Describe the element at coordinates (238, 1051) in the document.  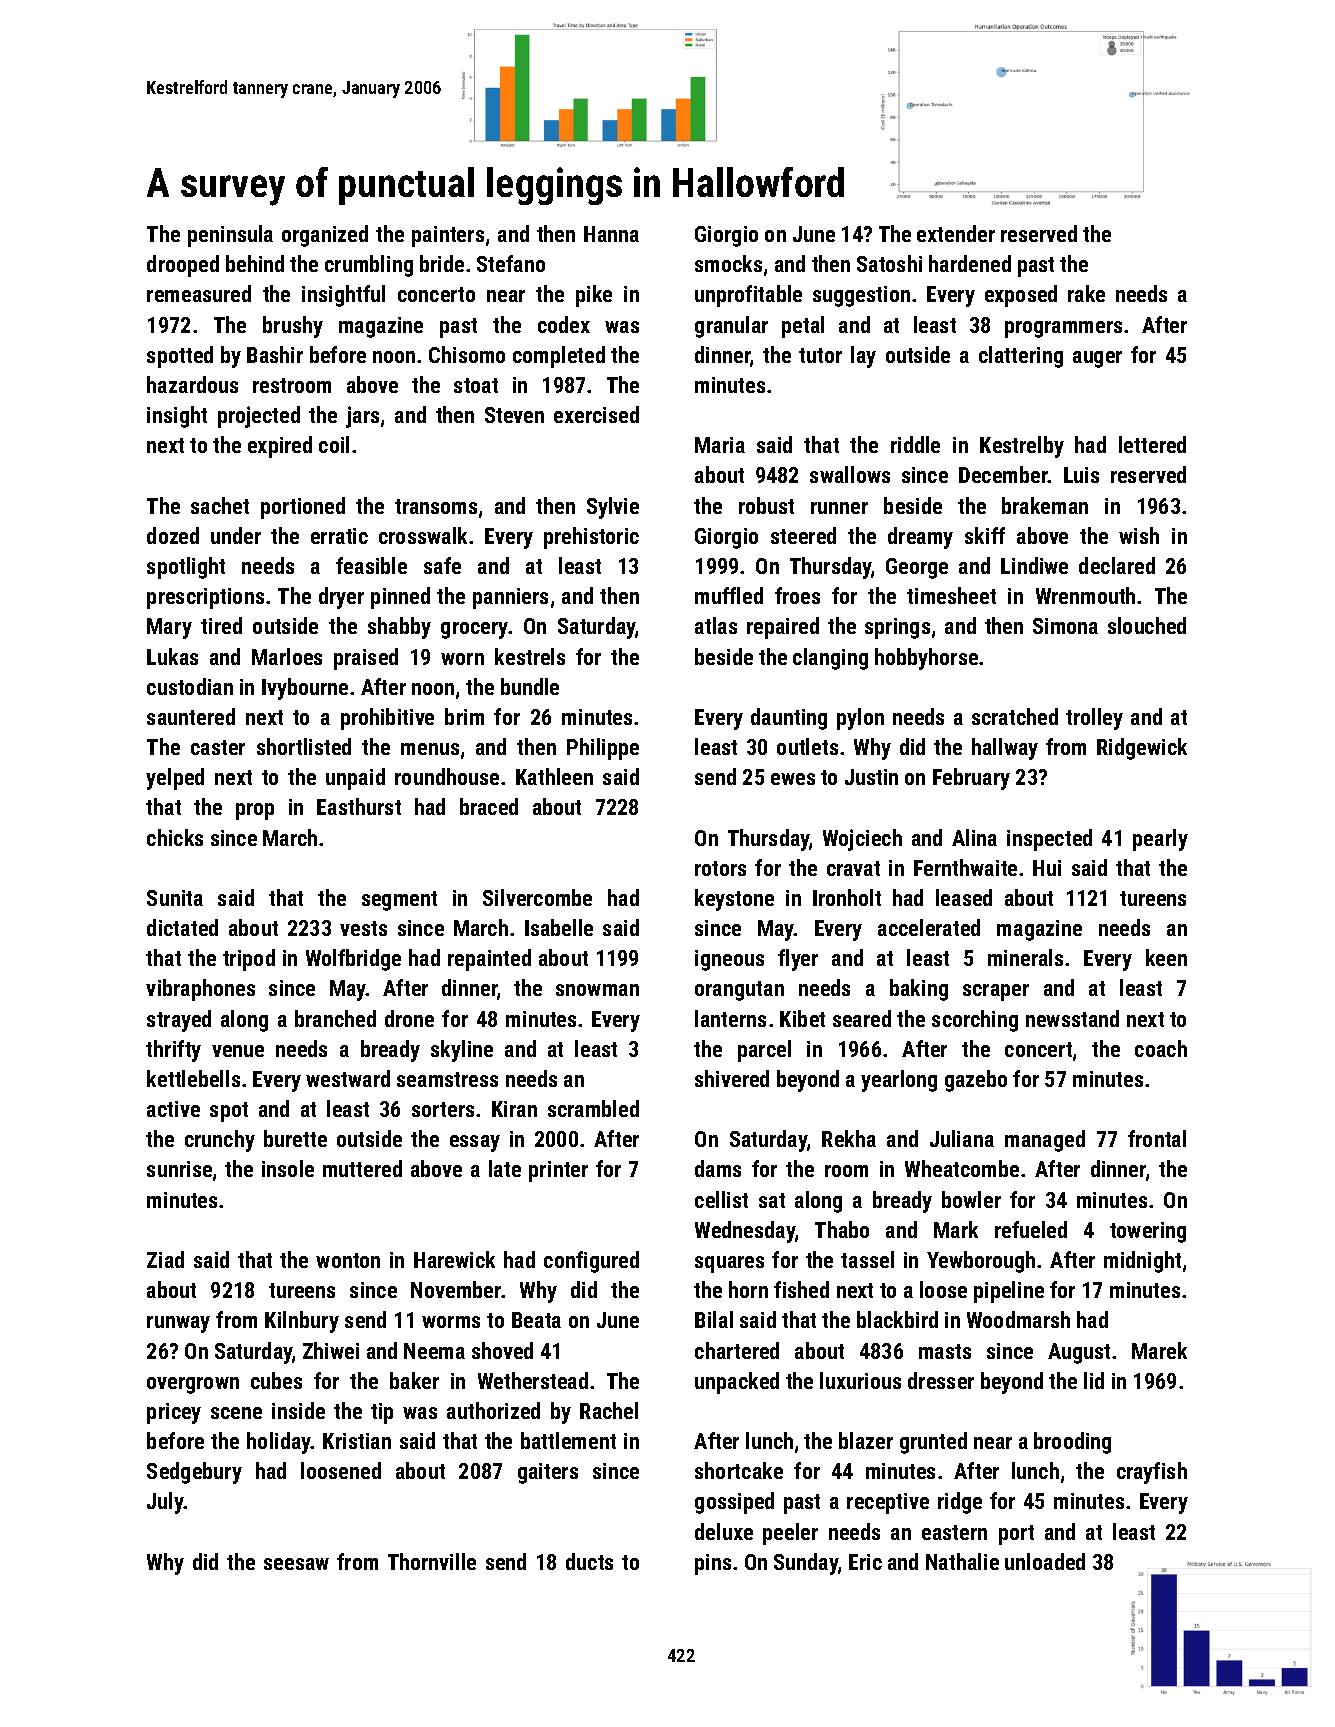
I see `venue` at that location.
